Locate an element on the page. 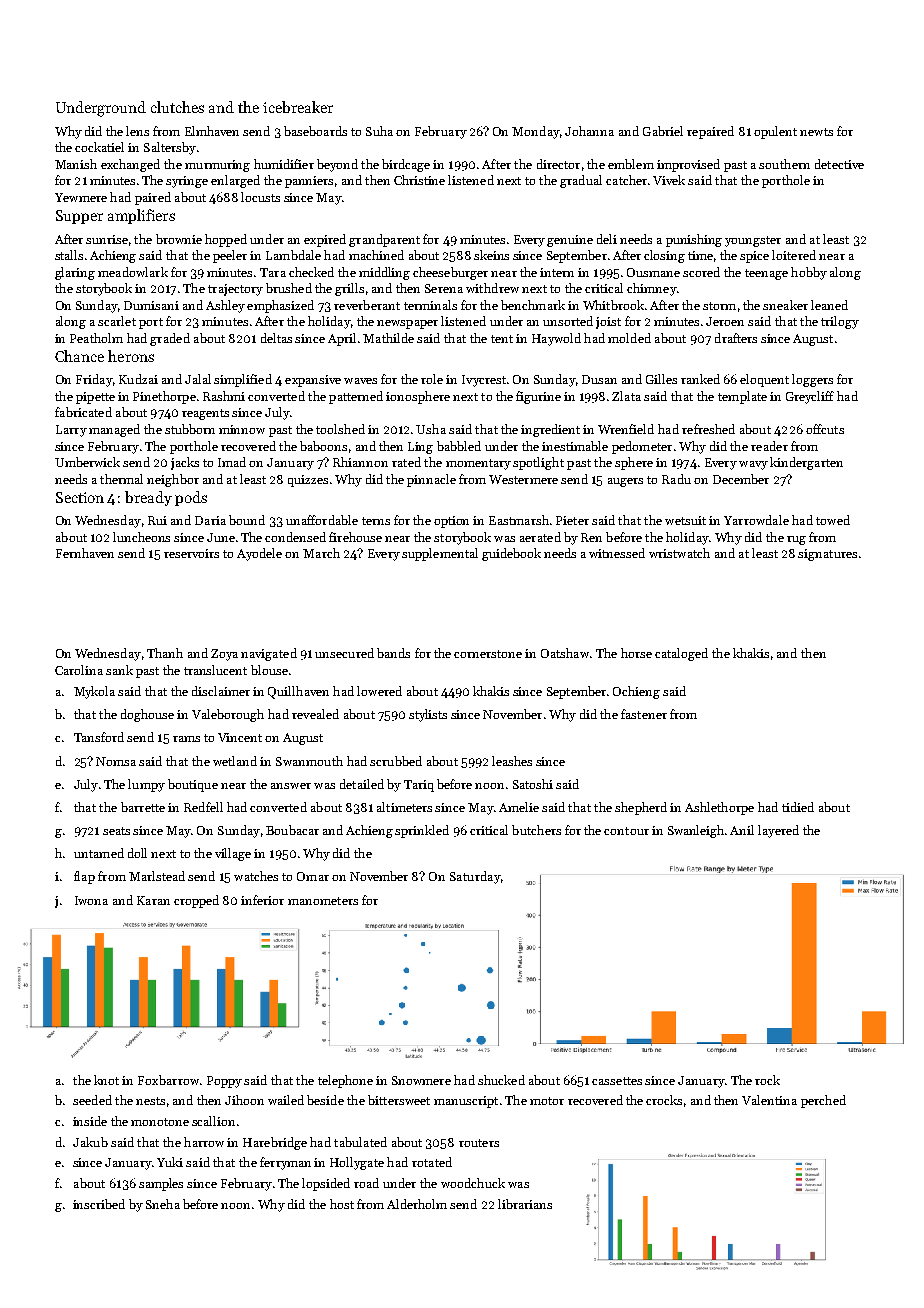  Johanna is located at coordinates (589, 131).
